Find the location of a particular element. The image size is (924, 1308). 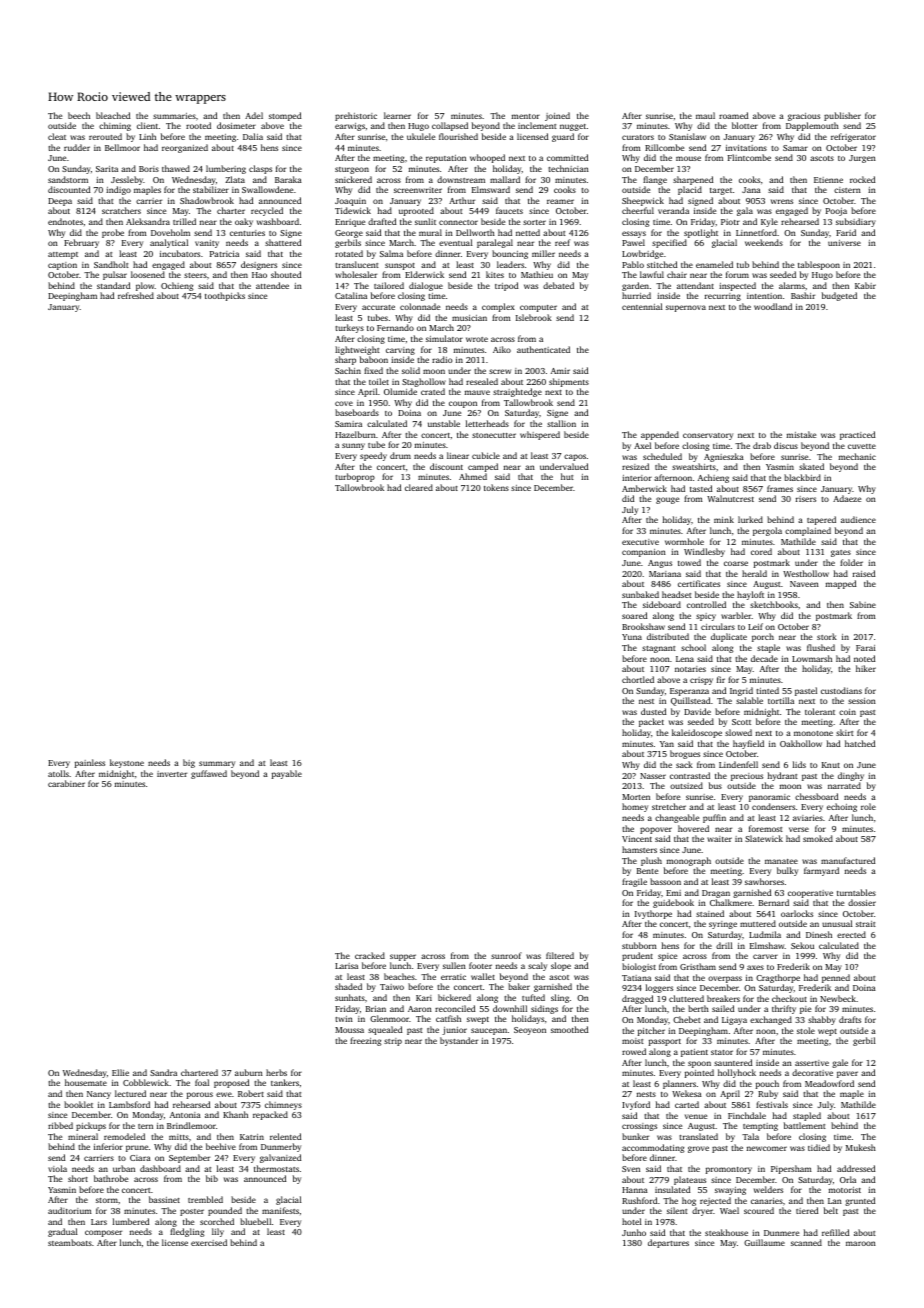

big is located at coordinates (189, 763).
